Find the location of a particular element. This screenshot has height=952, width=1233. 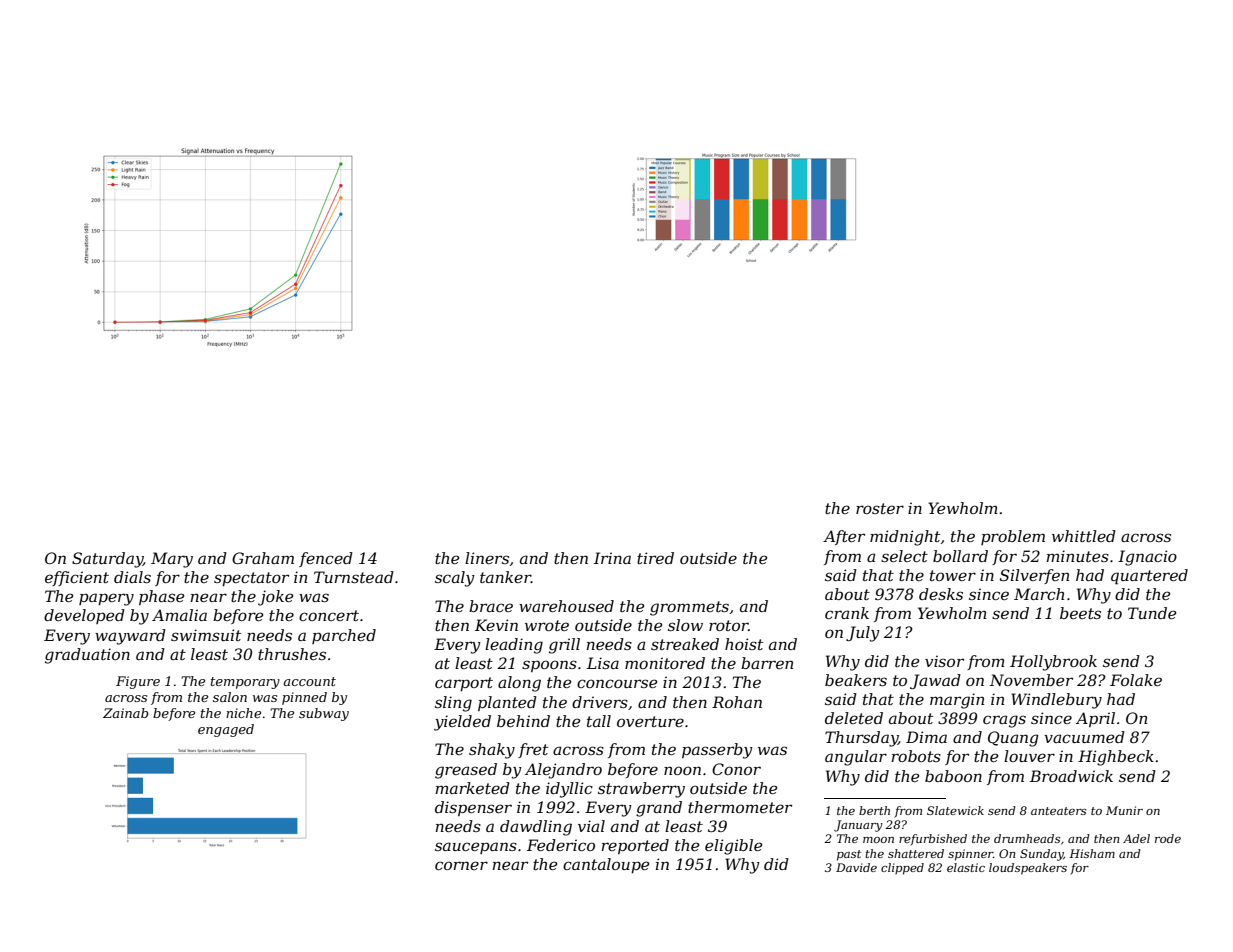

thrushes is located at coordinates (292, 654).
